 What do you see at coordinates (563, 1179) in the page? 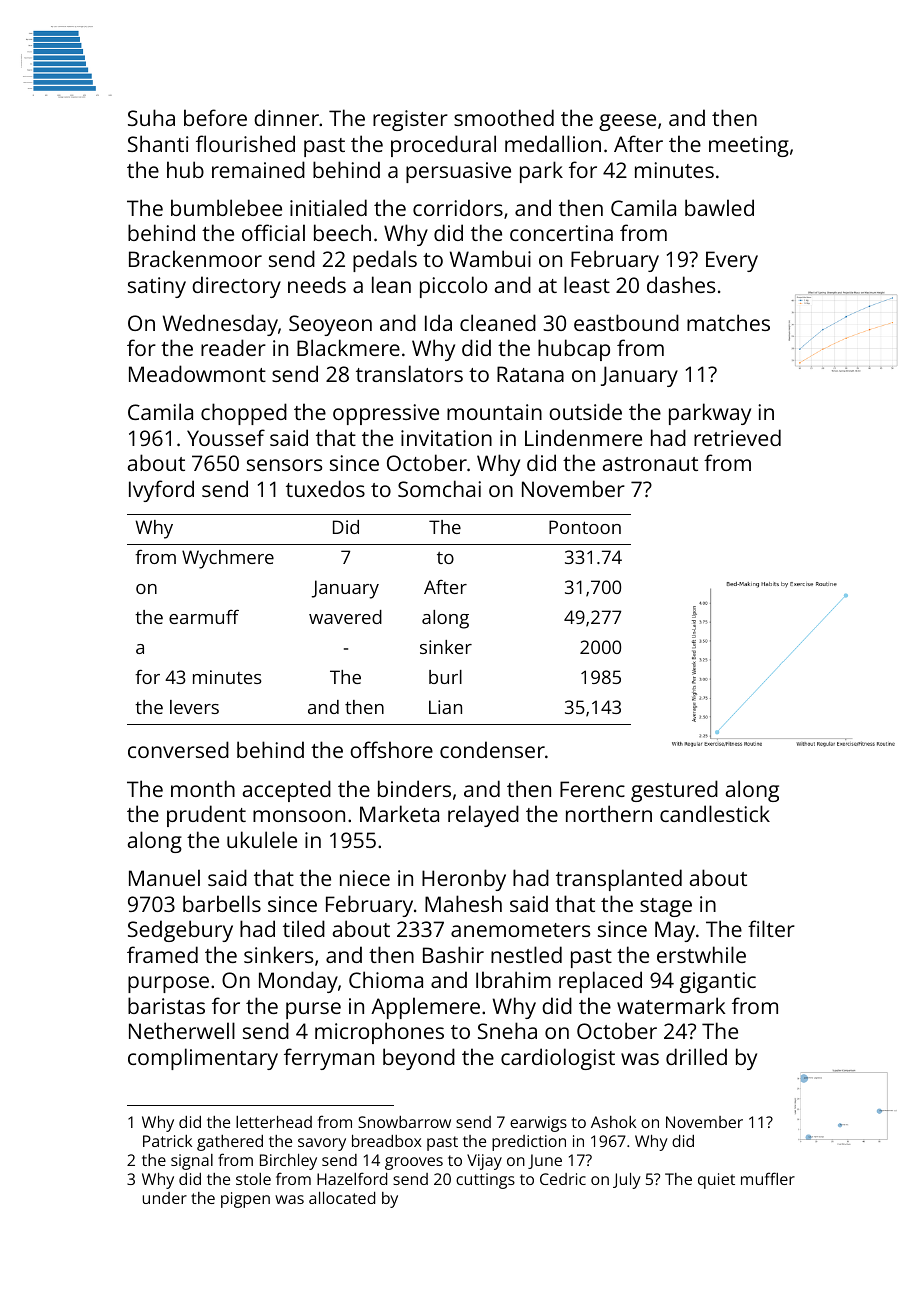
I see `Cedric` at bounding box center [563, 1179].
